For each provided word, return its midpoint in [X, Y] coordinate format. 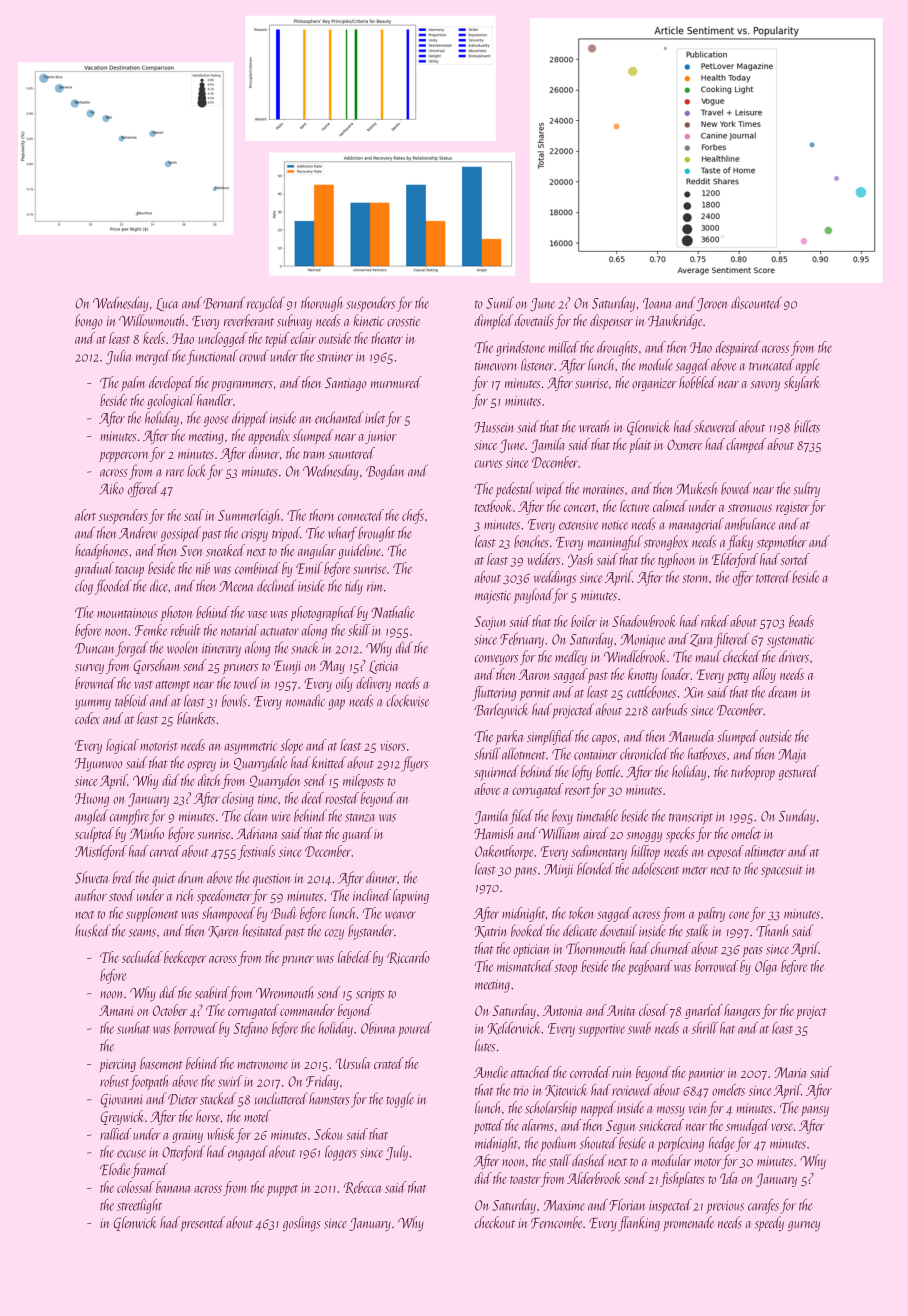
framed [149, 1170]
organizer [654, 384]
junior [381, 437]
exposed [726, 852]
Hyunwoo [98, 765]
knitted [329, 762]
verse [782, 1127]
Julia [119, 357]
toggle [400, 1100]
